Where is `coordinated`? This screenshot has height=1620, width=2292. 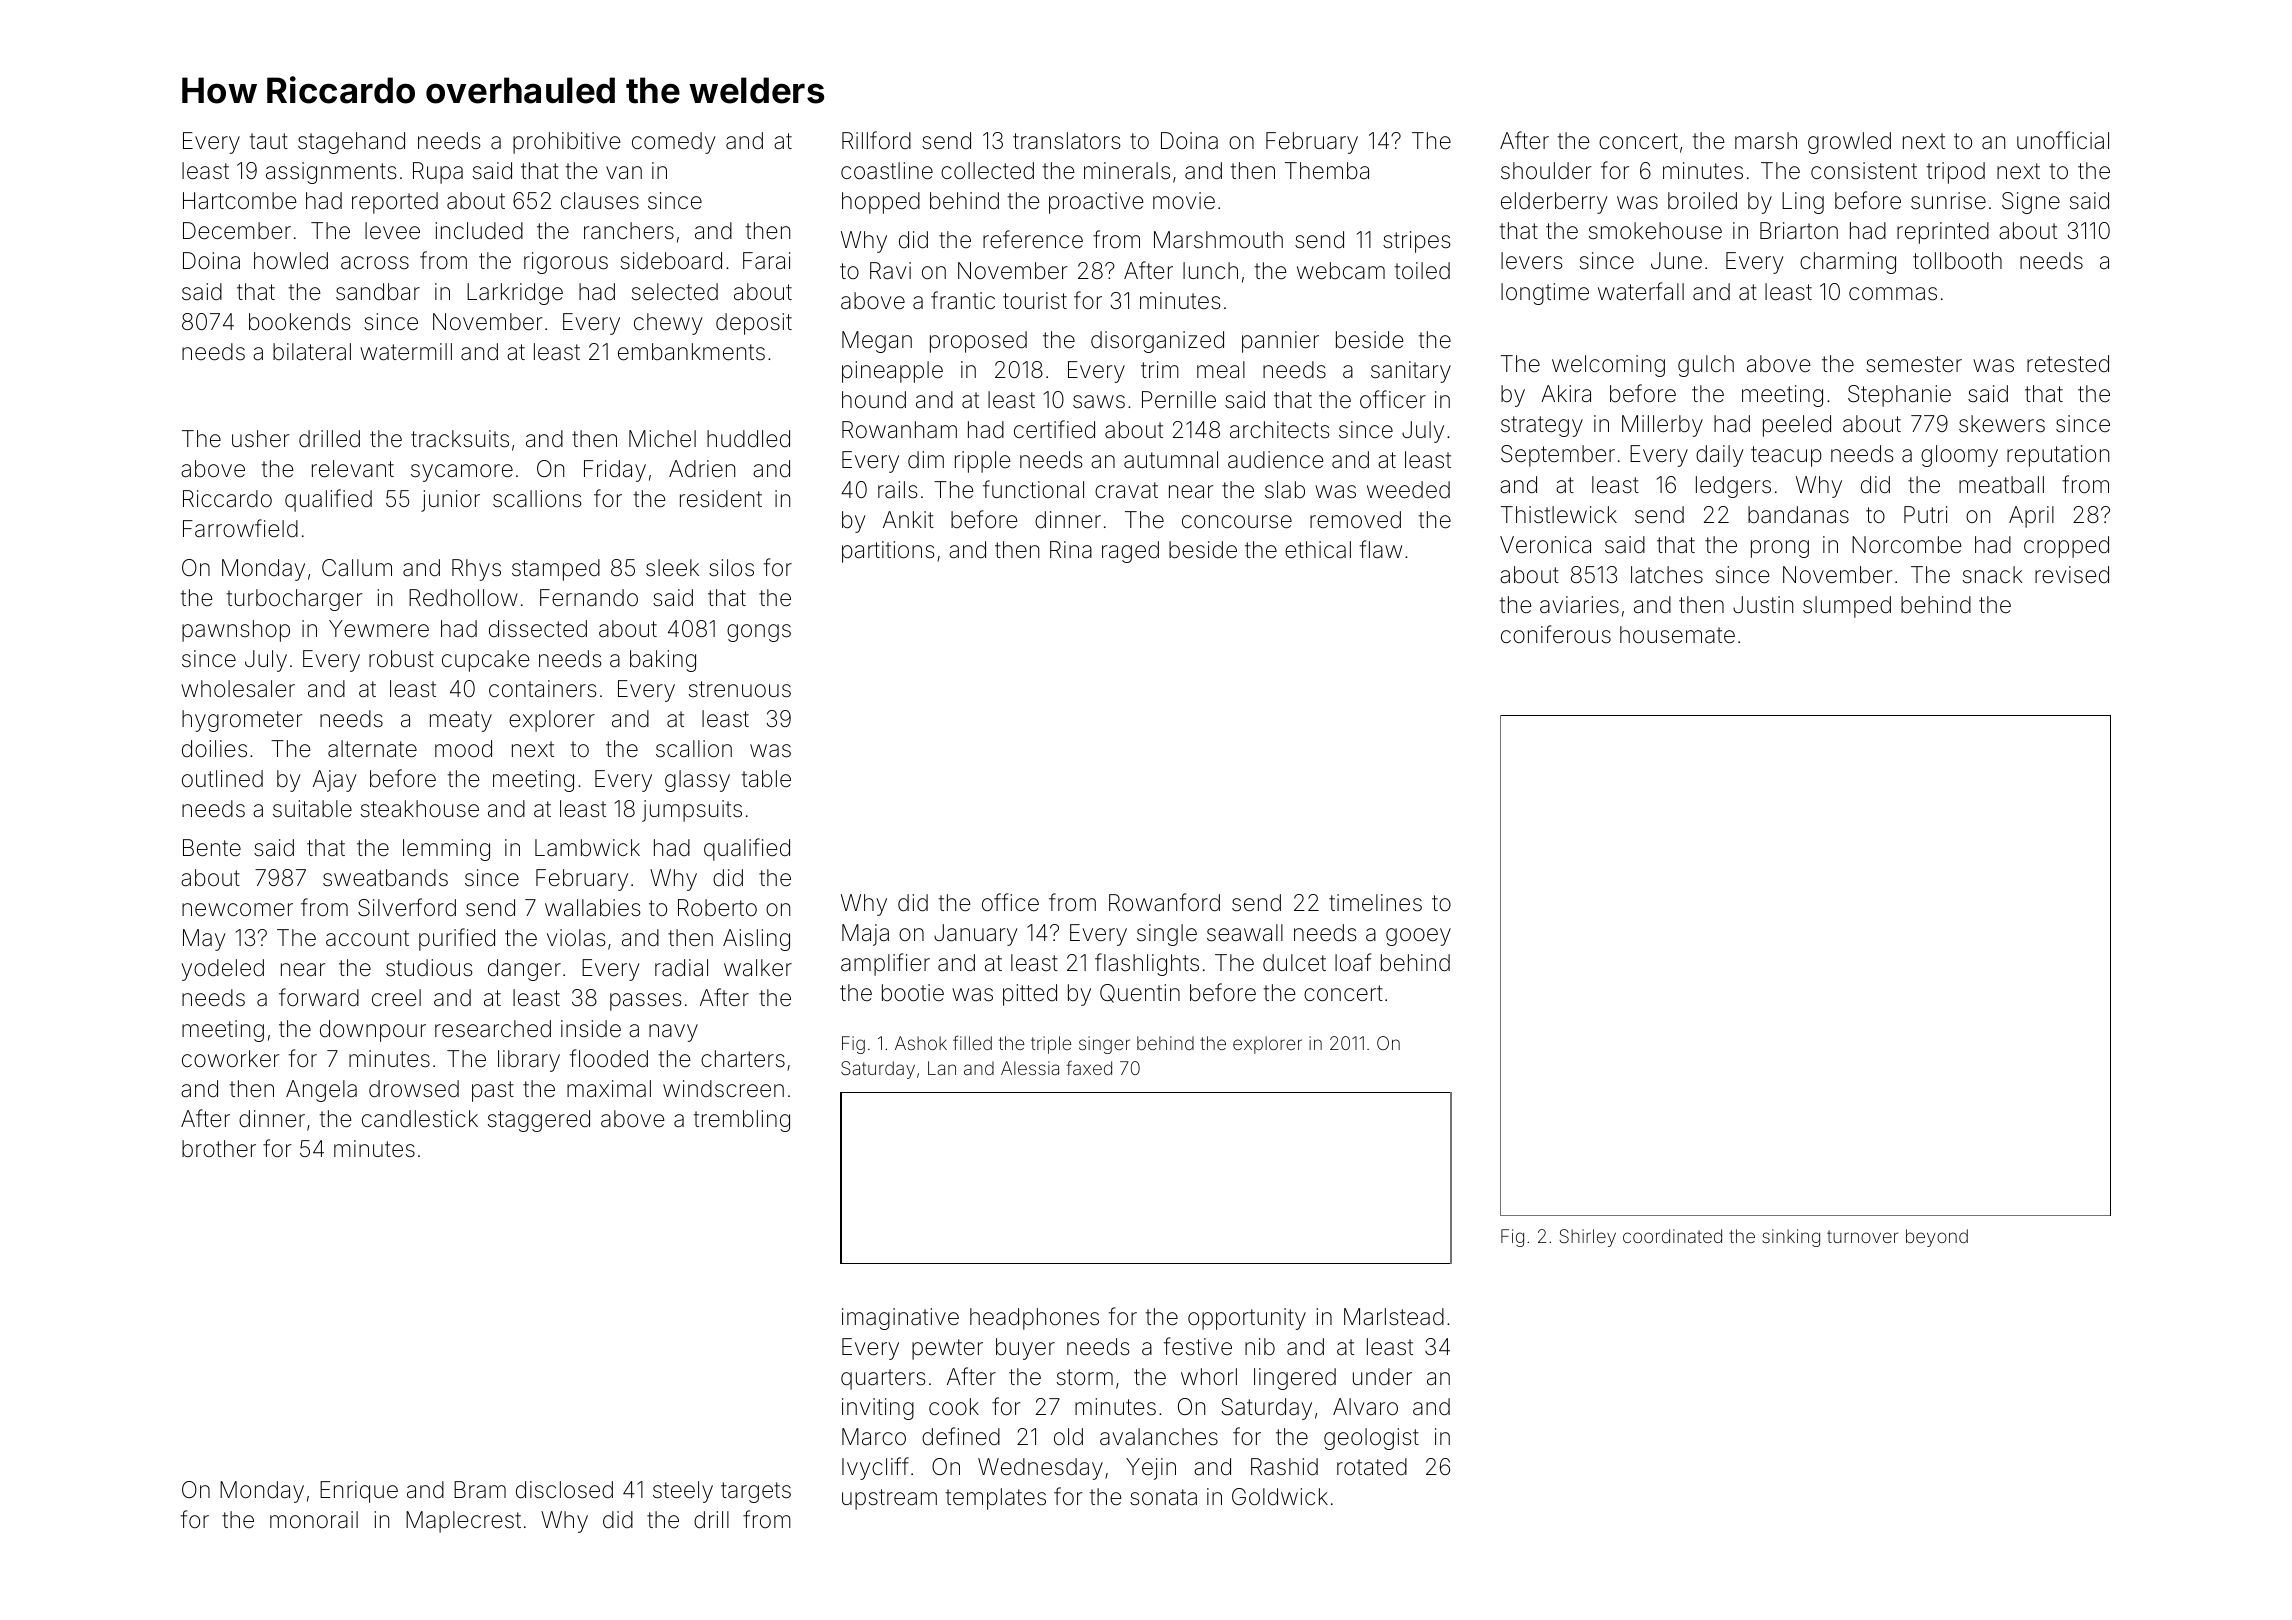 coordinated is located at coordinates (1672, 1236).
